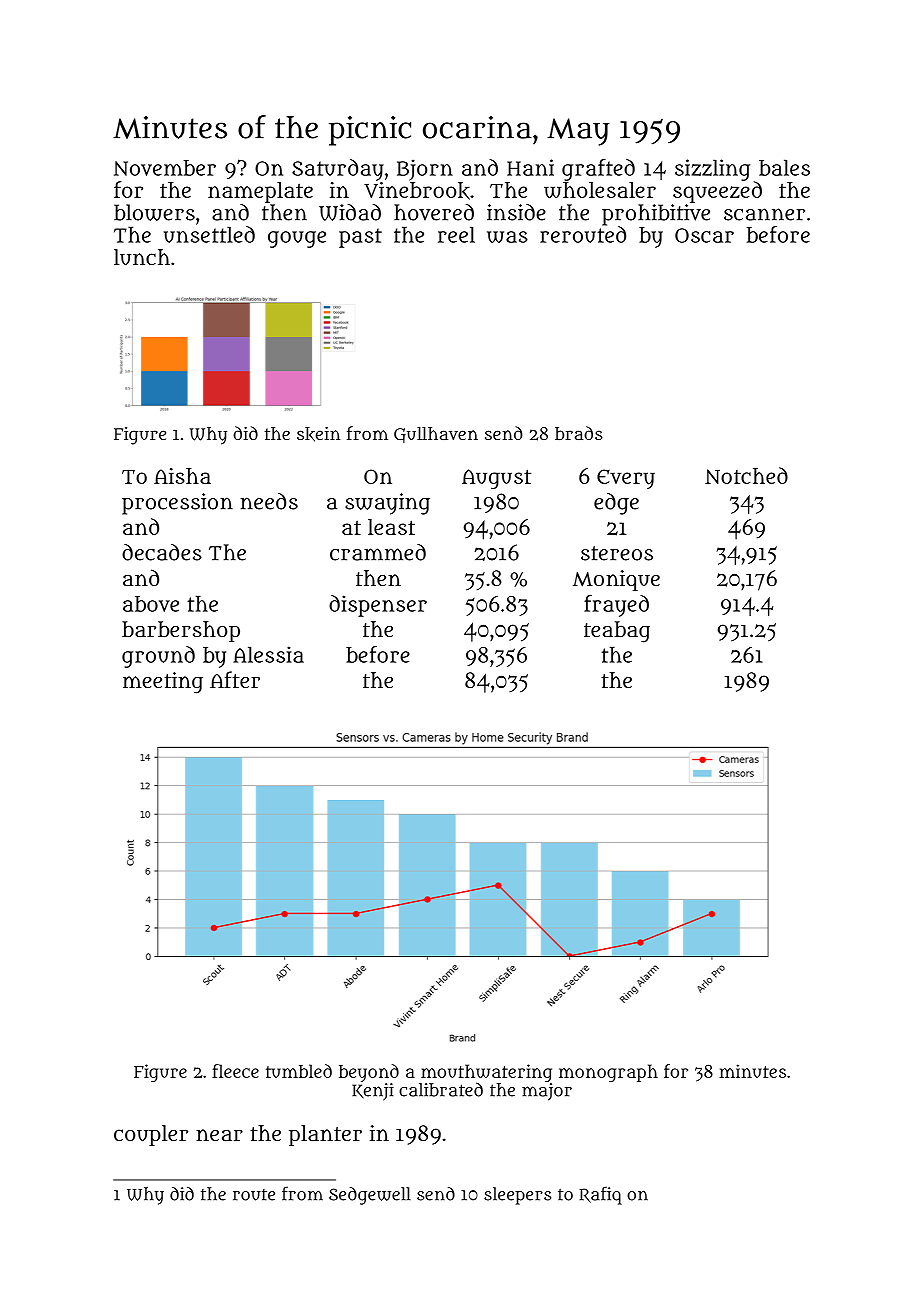 The width and height of the document is (924, 1308). I want to click on lunch, so click(142, 257).
